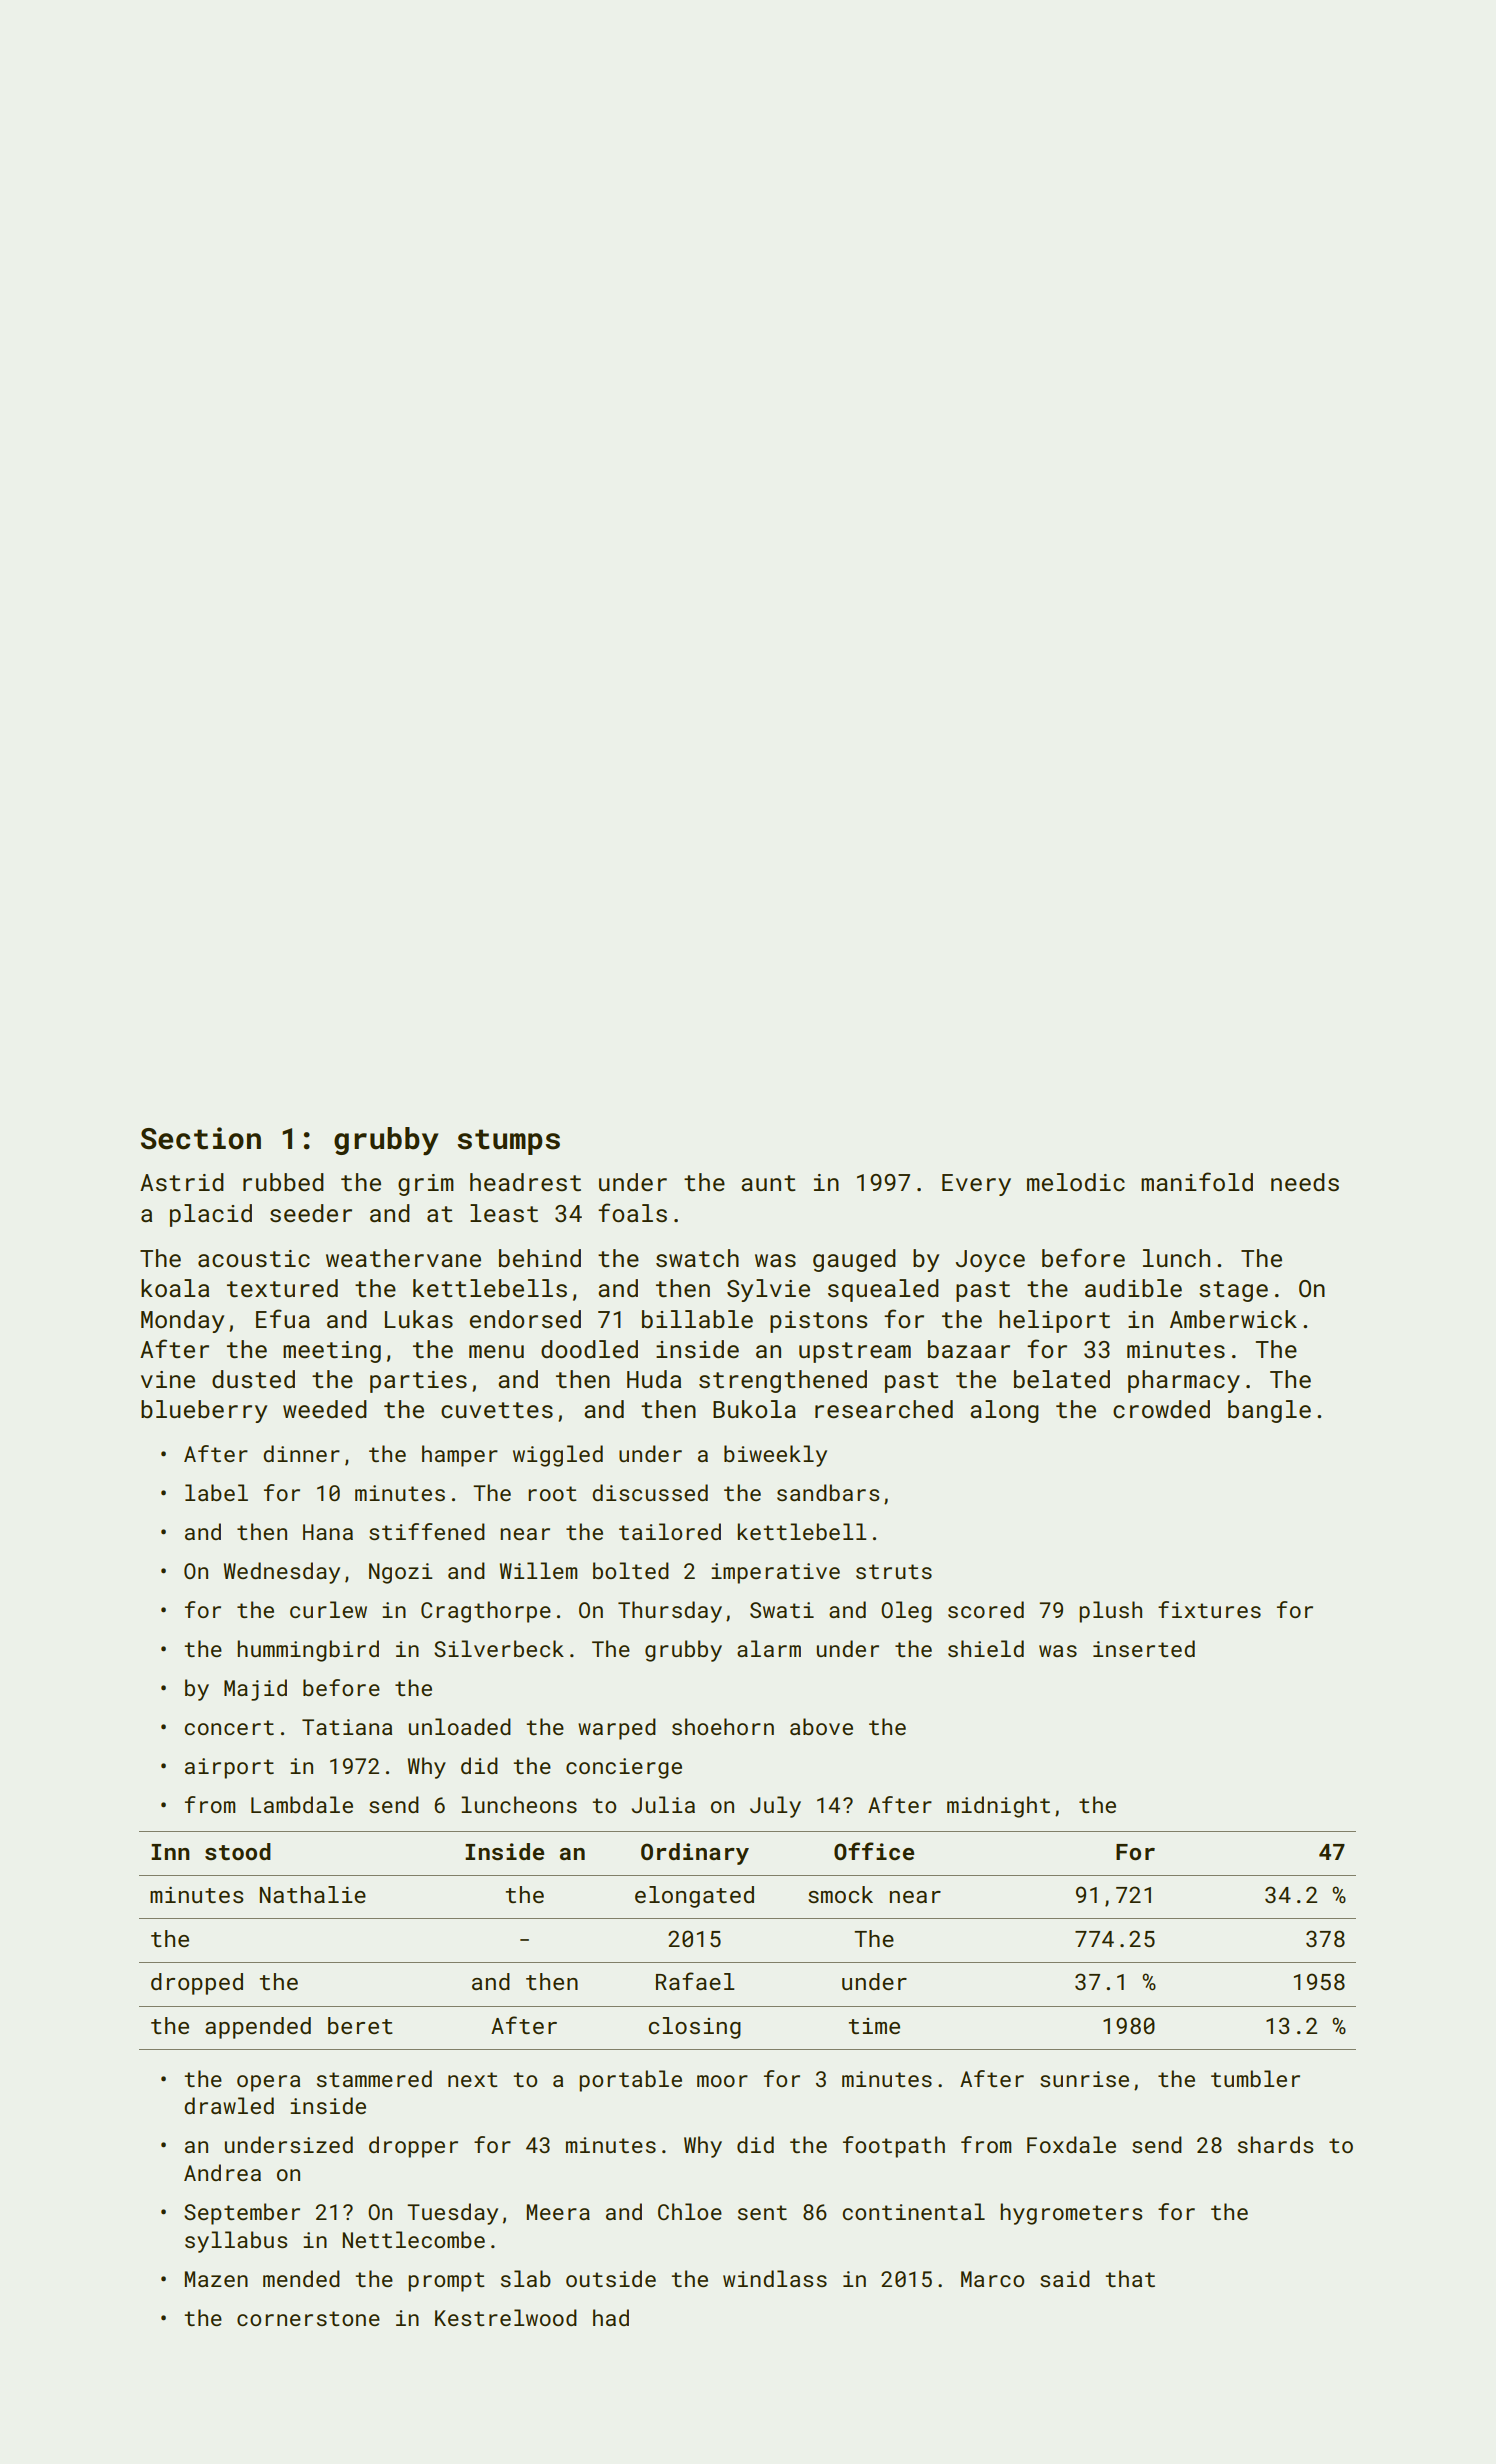  What do you see at coordinates (508, 1142) in the image?
I see `stumps` at bounding box center [508, 1142].
